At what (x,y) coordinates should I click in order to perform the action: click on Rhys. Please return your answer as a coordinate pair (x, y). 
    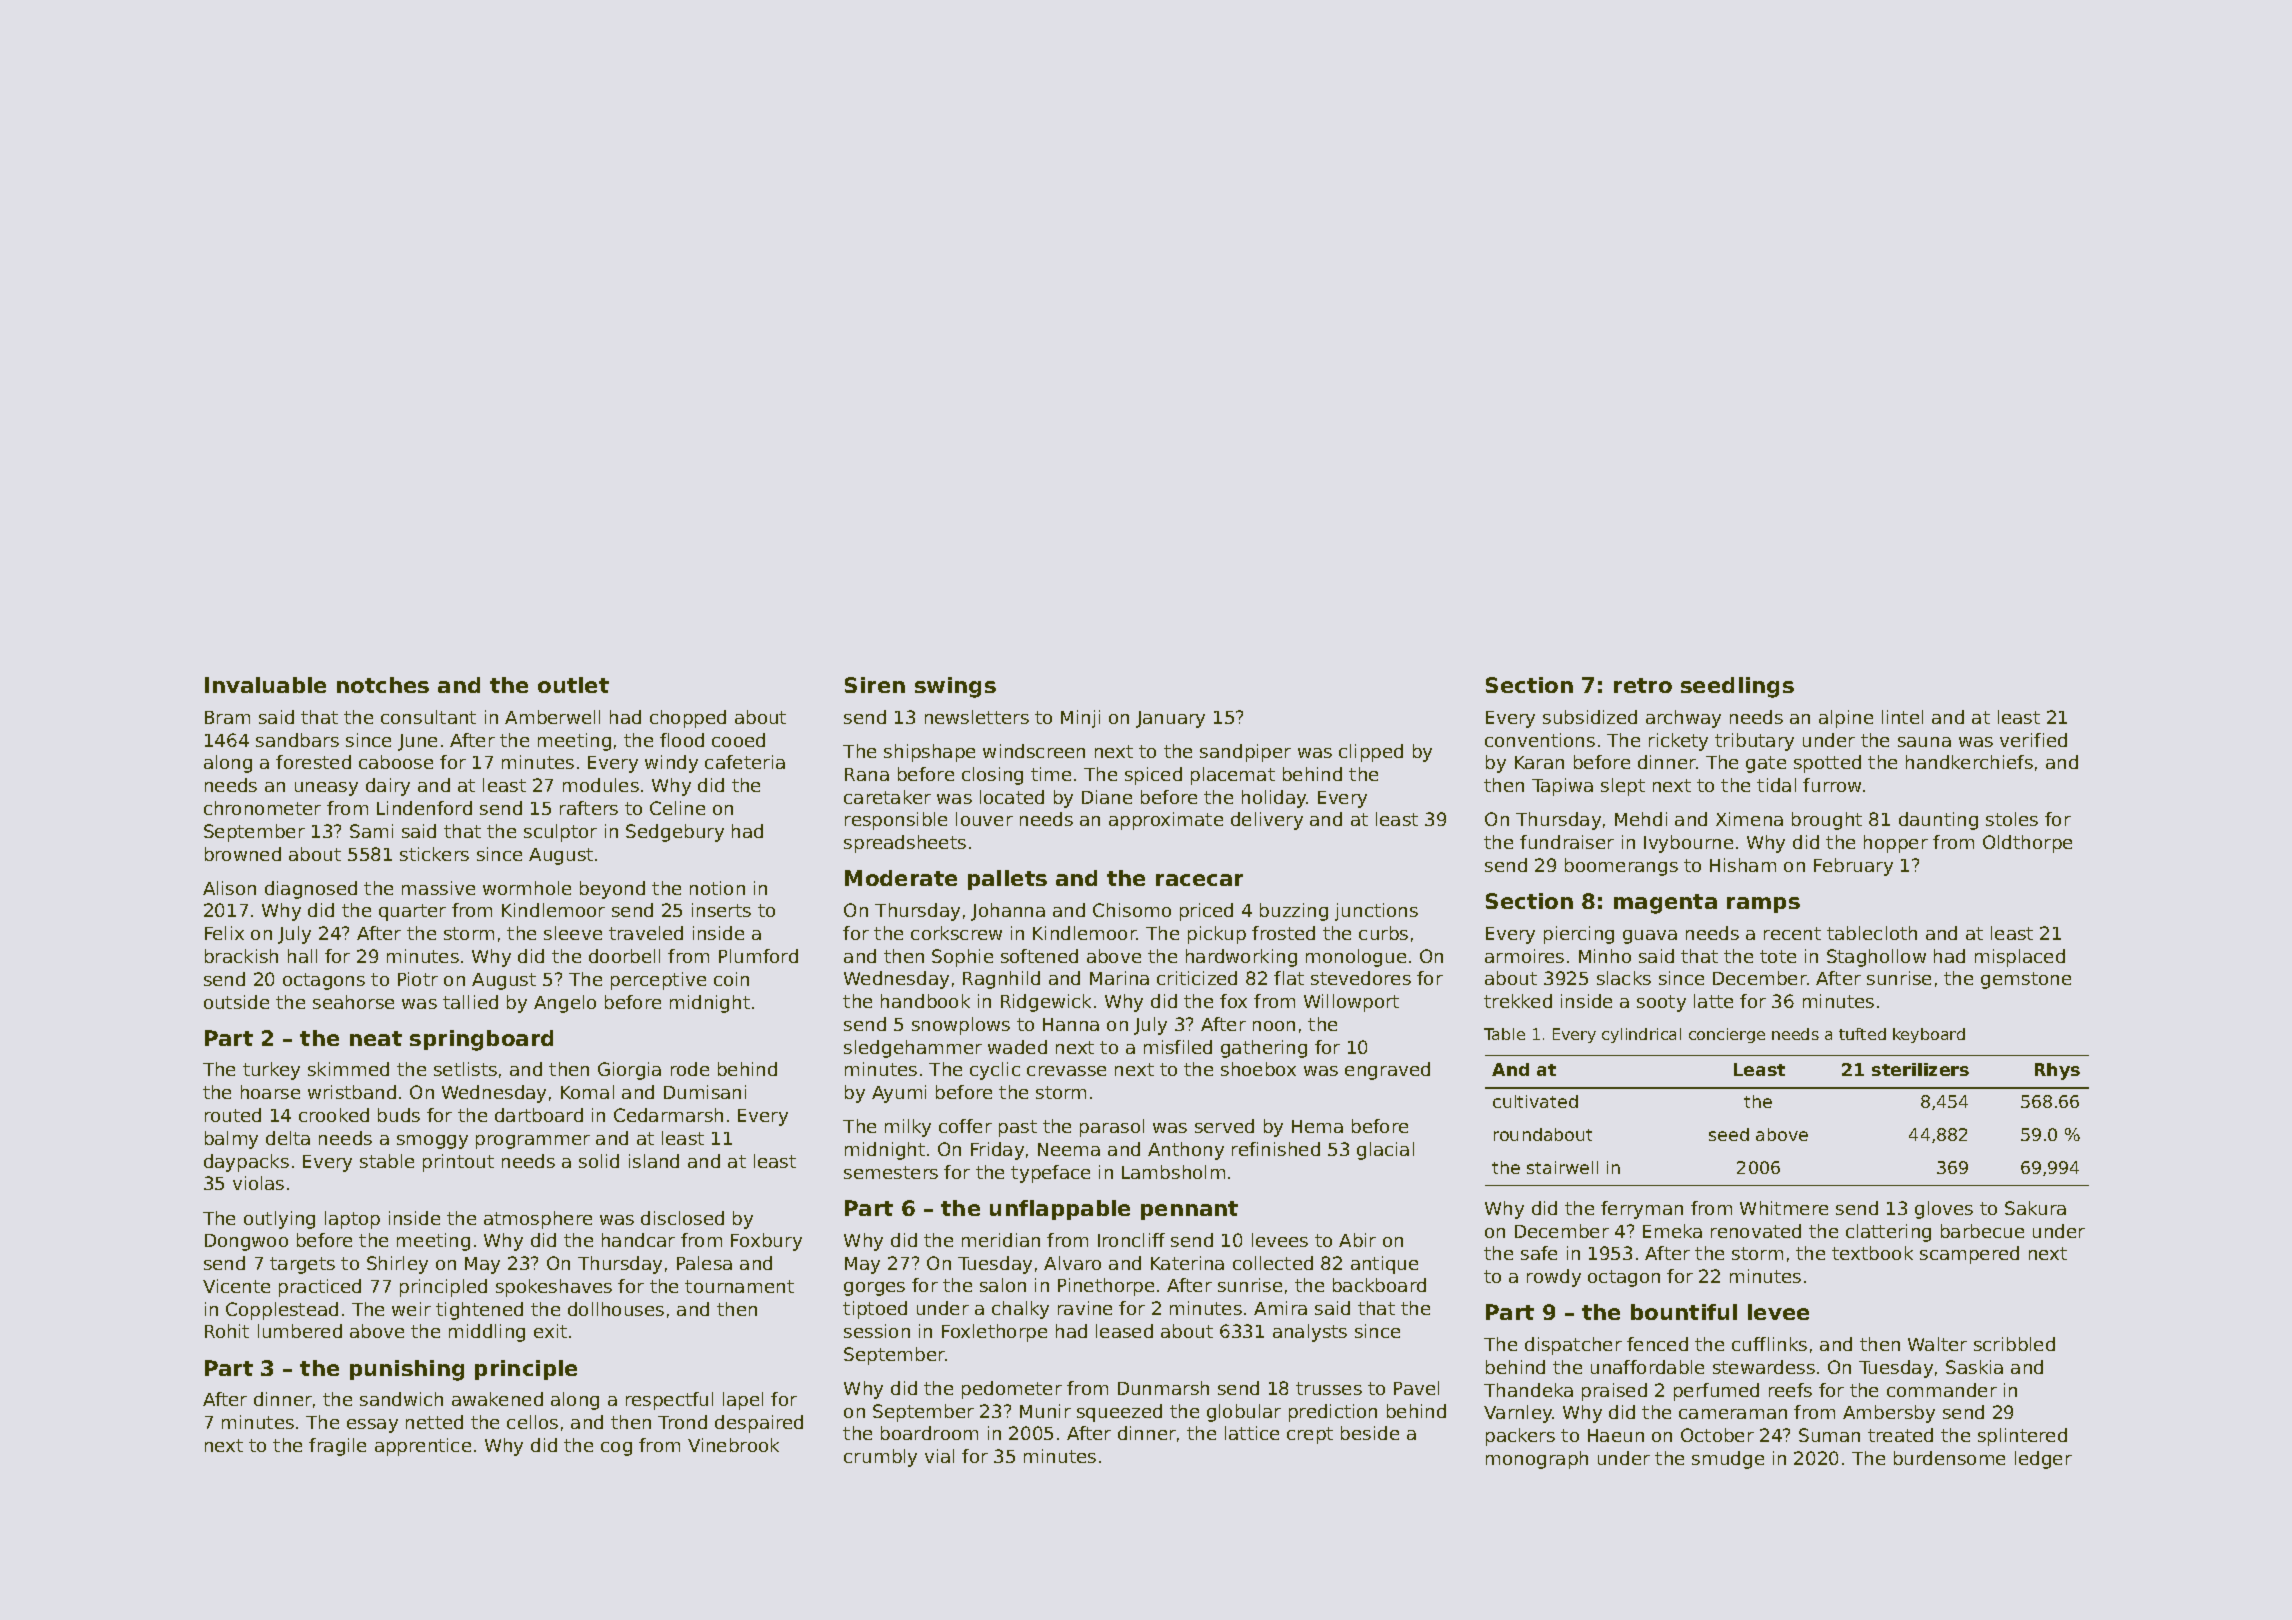
    Looking at the image, I should click on (2057, 1071).
